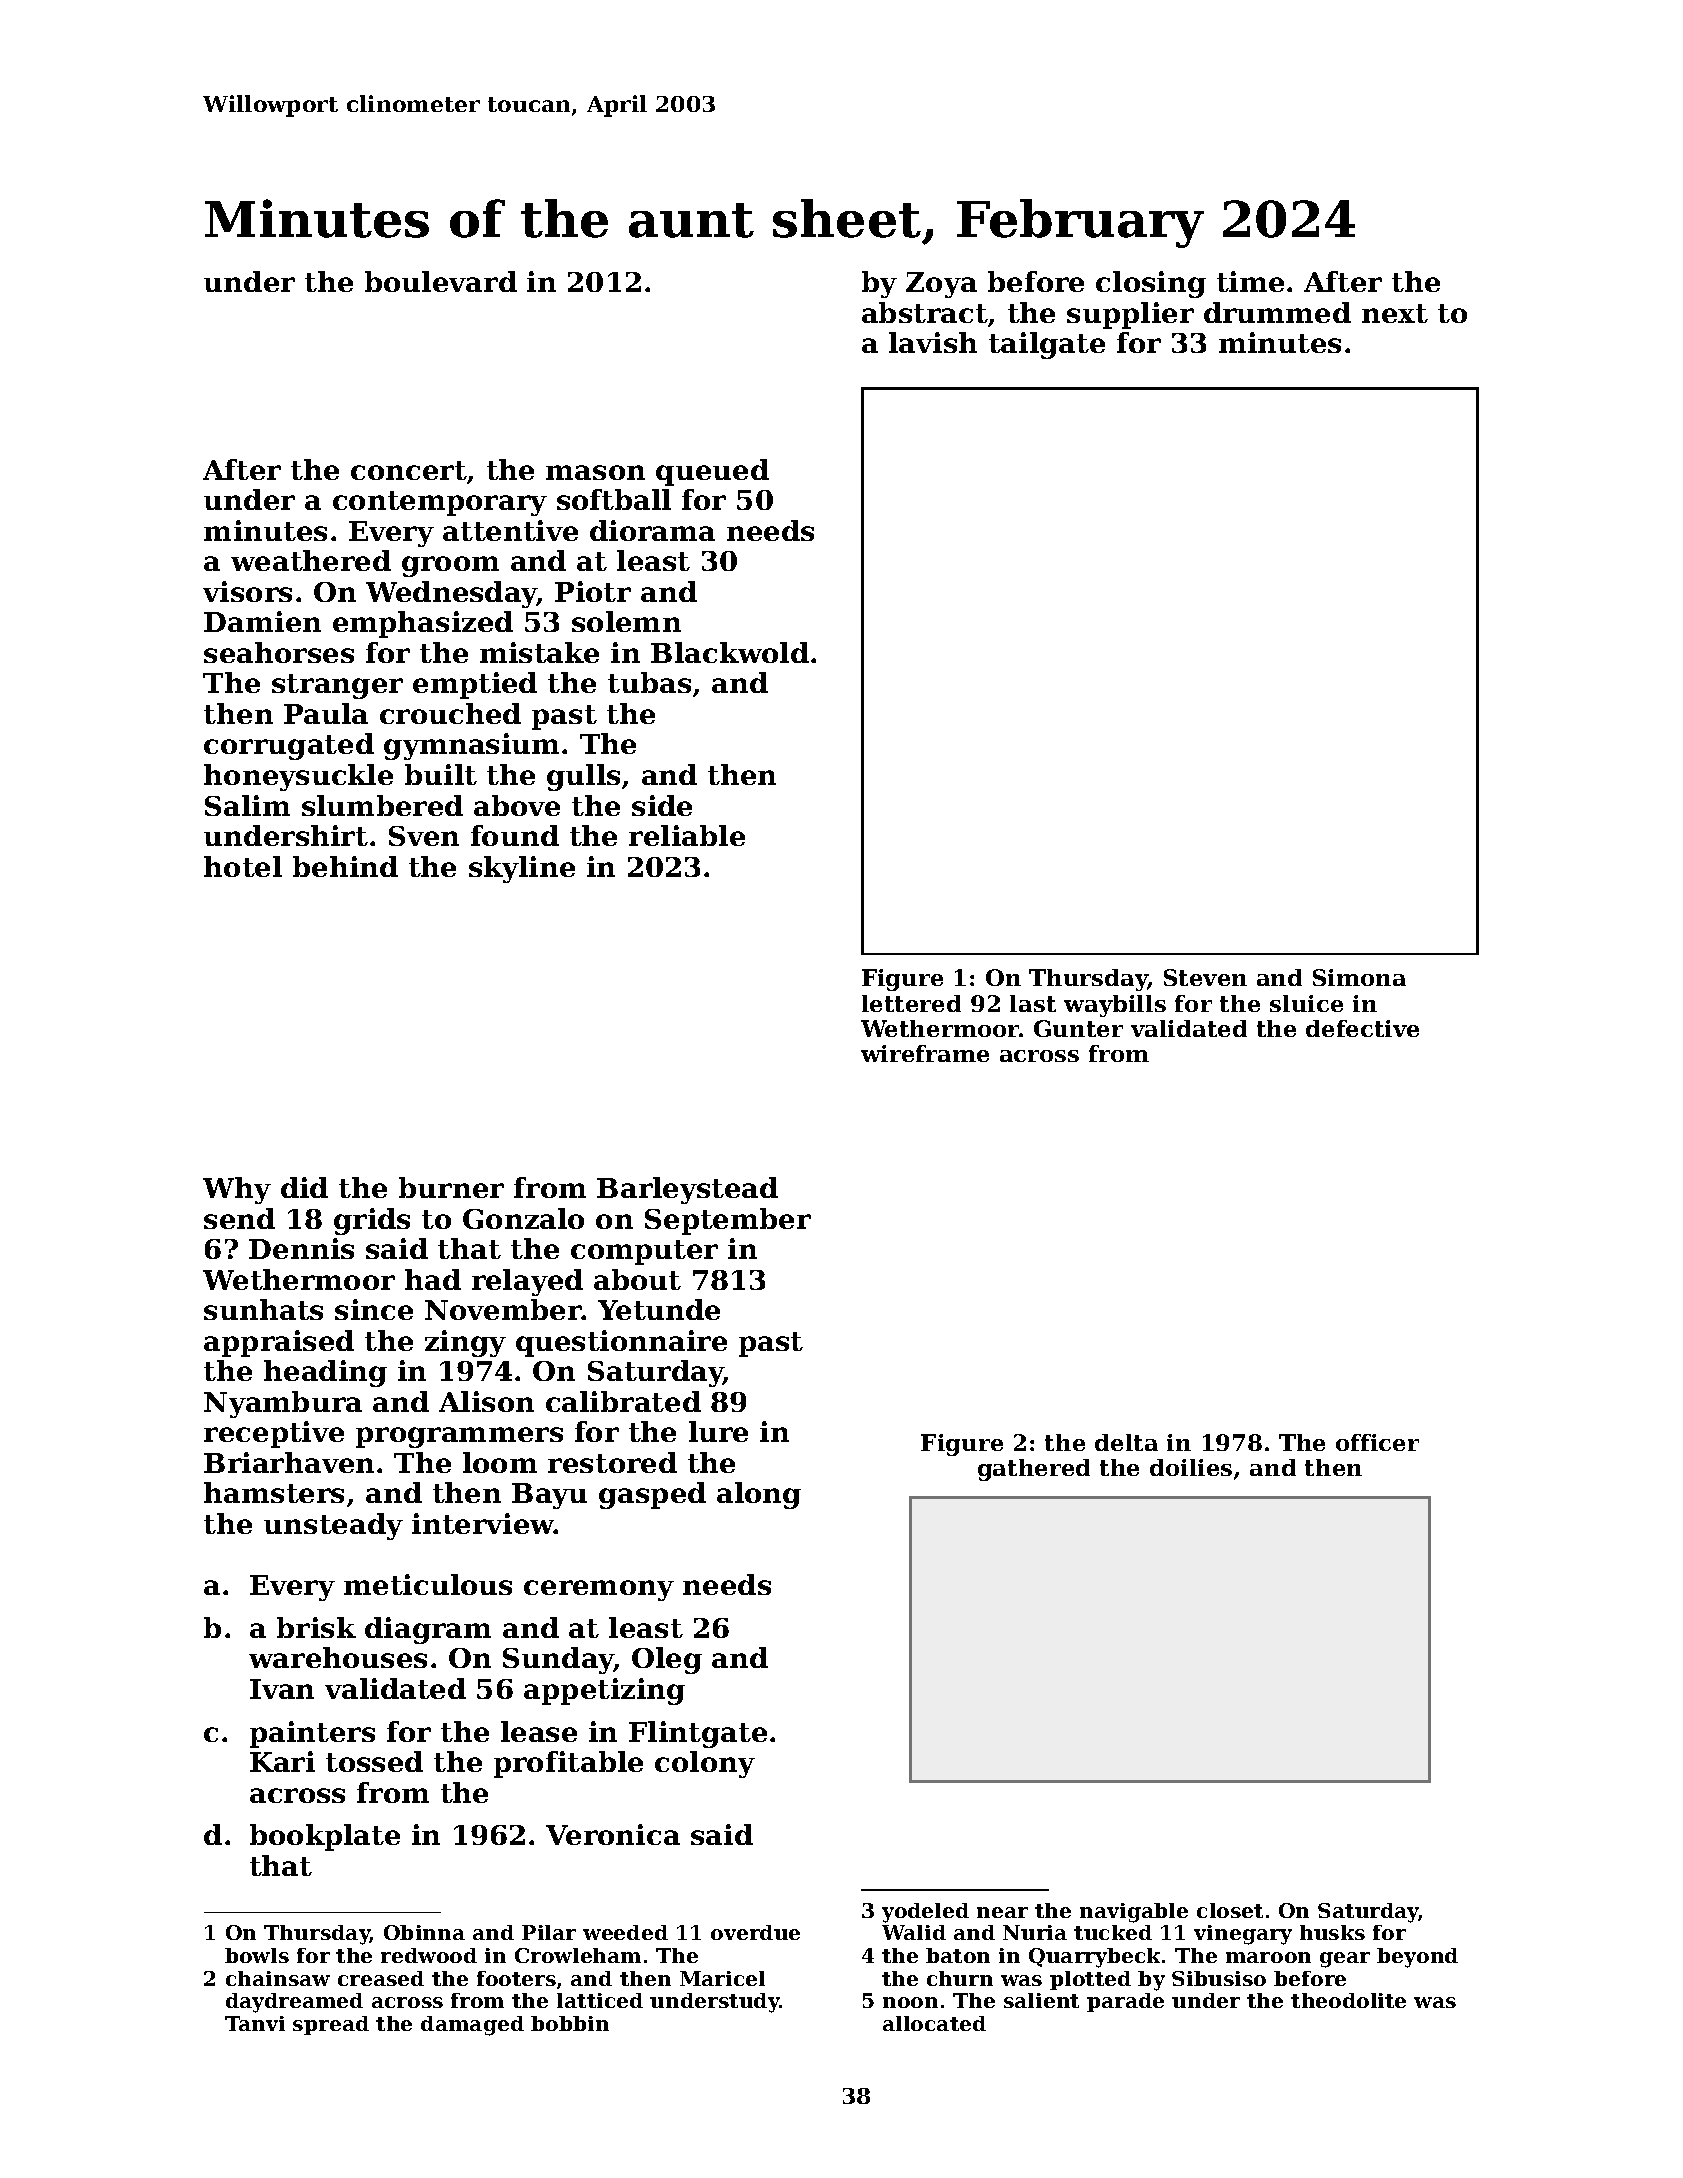  What do you see at coordinates (667, 1660) in the image?
I see `Oleg` at bounding box center [667, 1660].
